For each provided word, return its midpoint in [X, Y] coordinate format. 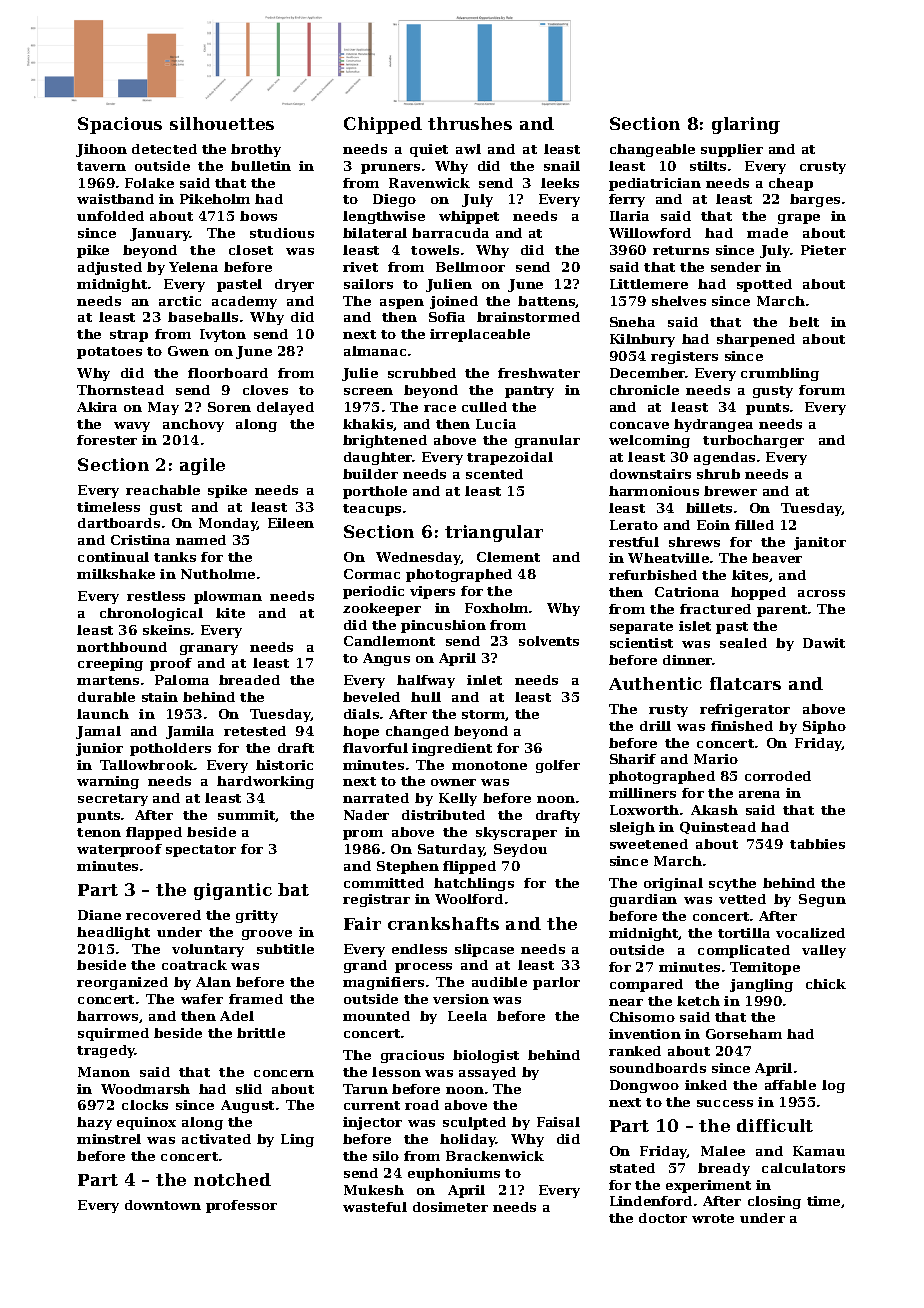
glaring [746, 125]
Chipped [383, 125]
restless [156, 596]
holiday [468, 1140]
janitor [820, 543]
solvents [549, 641]
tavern [101, 166]
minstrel [109, 1139]
